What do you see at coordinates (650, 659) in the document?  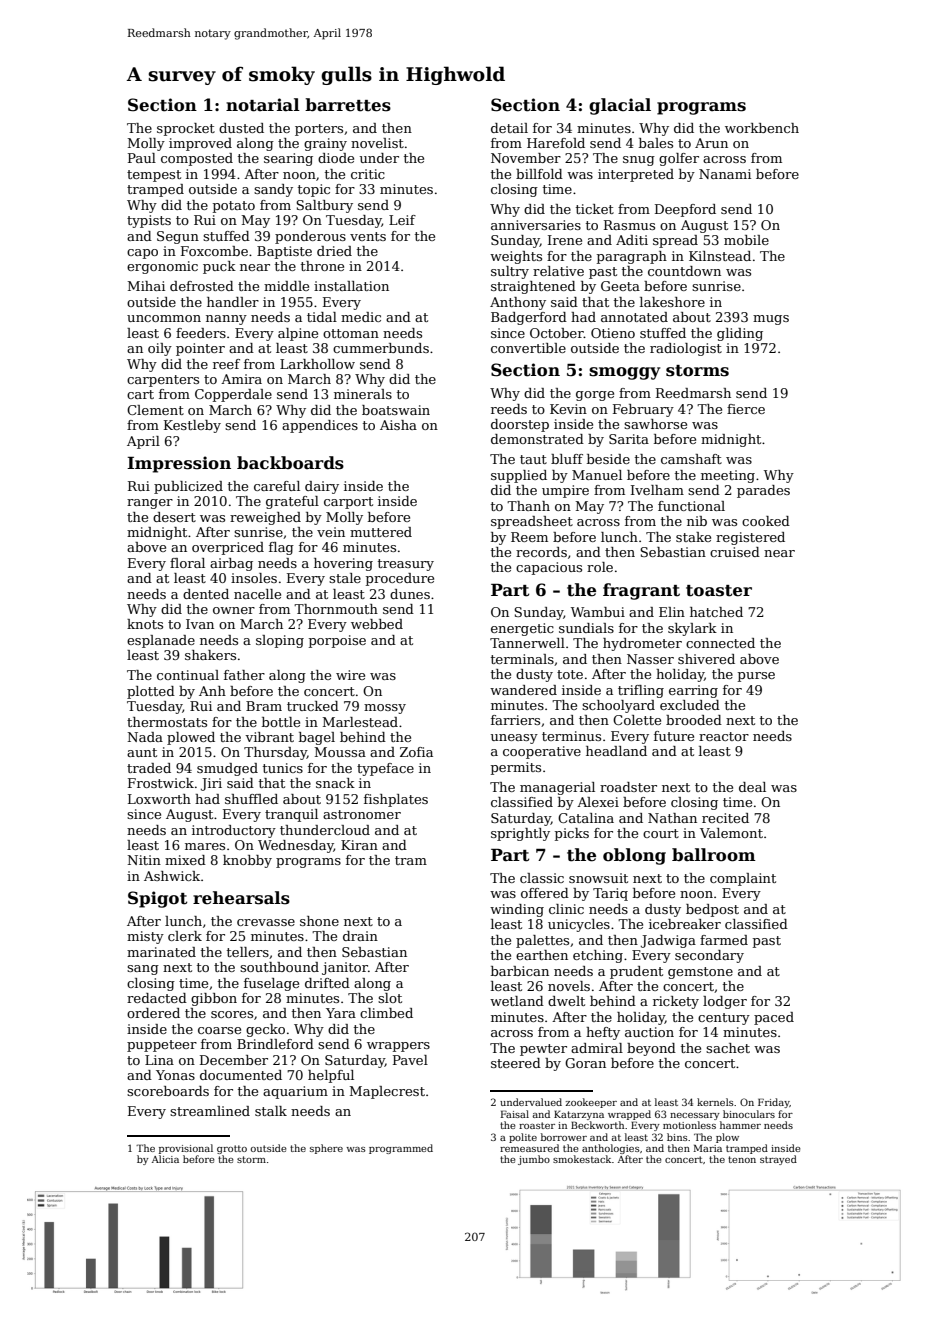 I see `Nasser` at bounding box center [650, 659].
